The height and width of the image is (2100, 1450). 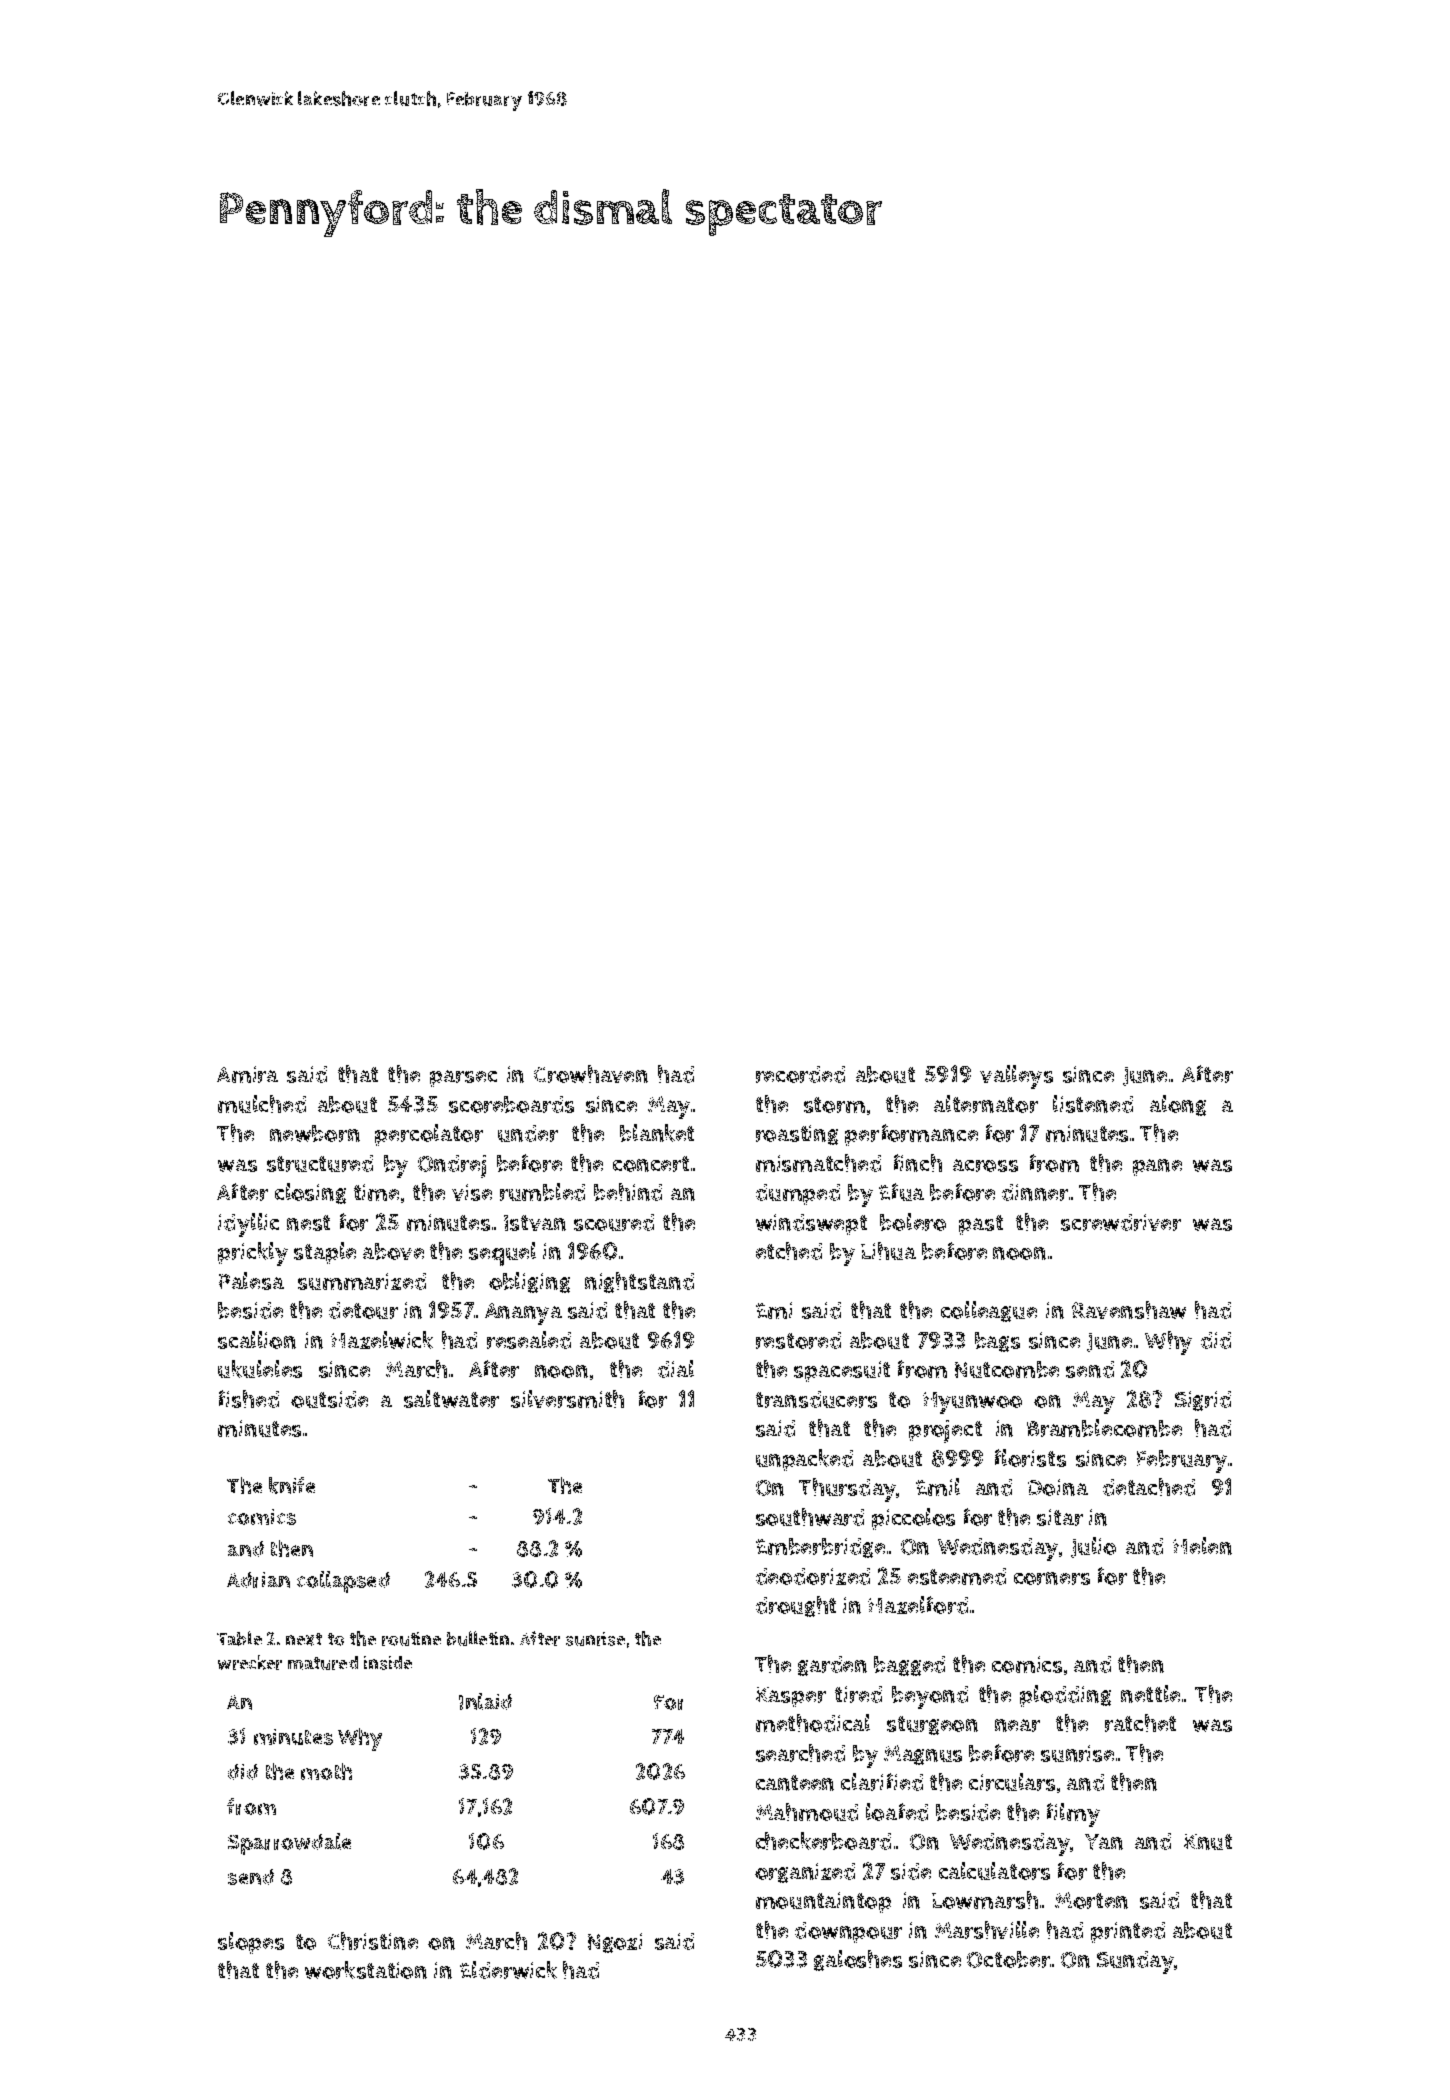 What do you see at coordinates (247, 1074) in the image?
I see `Amira` at bounding box center [247, 1074].
